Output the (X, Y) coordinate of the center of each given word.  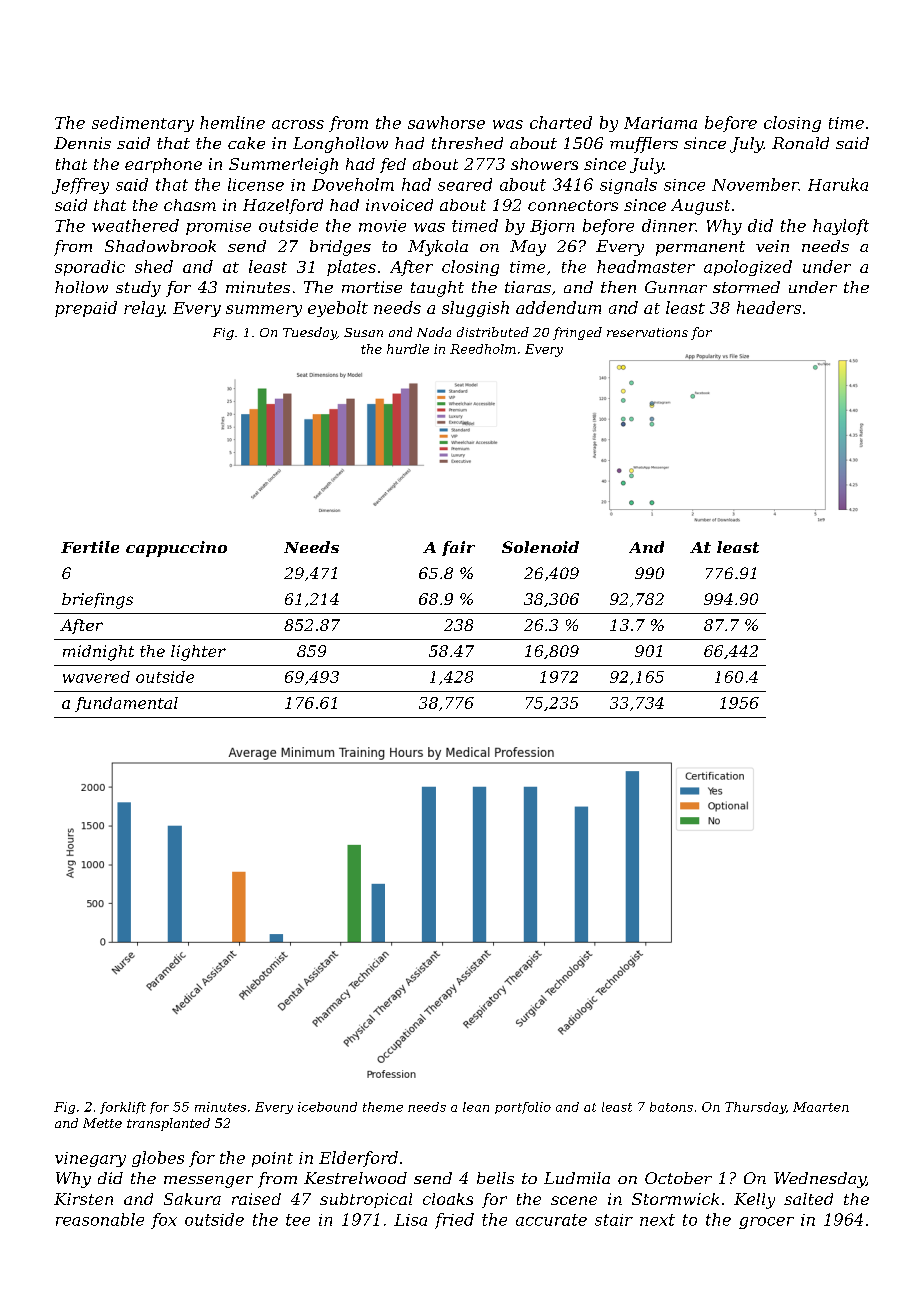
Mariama (660, 123)
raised (256, 1199)
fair (458, 548)
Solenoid (540, 547)
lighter (198, 653)
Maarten (821, 1107)
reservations (647, 332)
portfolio (523, 1108)
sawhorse (446, 122)
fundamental (126, 704)
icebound (327, 1107)
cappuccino (176, 549)
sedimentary (143, 124)
